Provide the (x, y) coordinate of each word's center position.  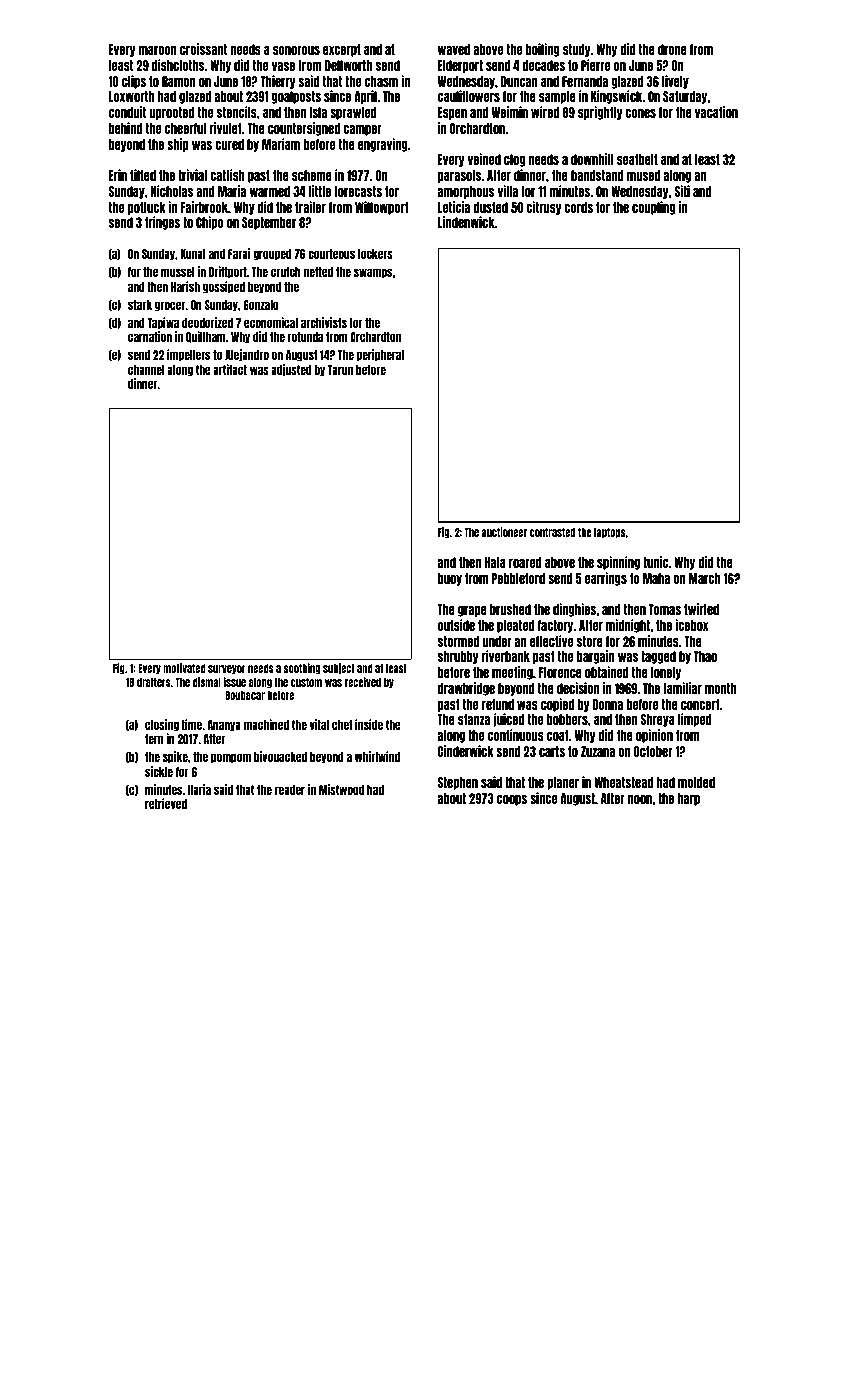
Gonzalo (261, 305)
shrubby (458, 657)
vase (283, 66)
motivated (184, 668)
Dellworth (348, 65)
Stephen (457, 783)
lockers (375, 254)
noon (640, 799)
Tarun (340, 370)
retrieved (166, 803)
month (721, 688)
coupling (653, 208)
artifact (230, 369)
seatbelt (637, 159)
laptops (610, 533)
